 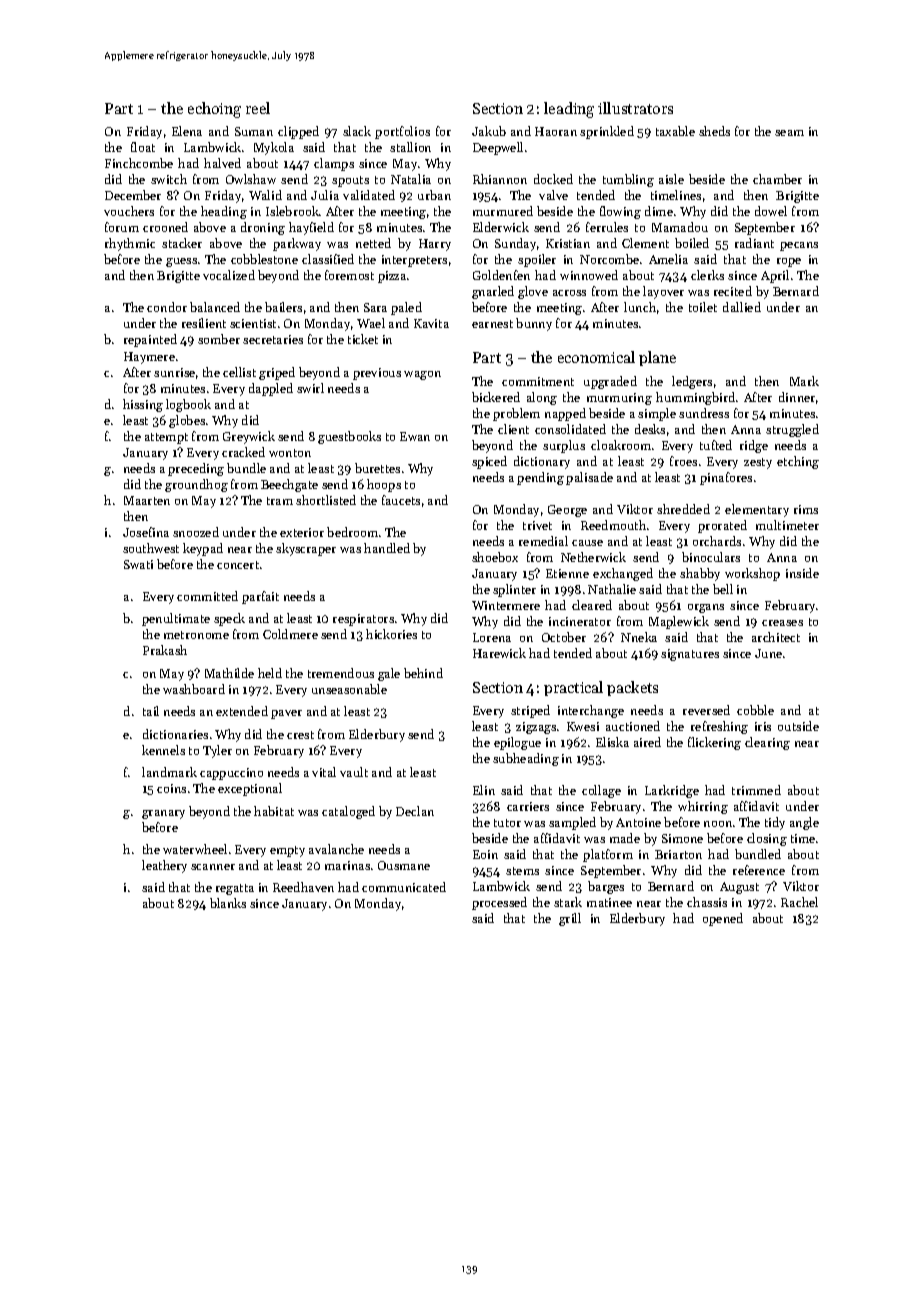 I want to click on Jakub, so click(x=489, y=131).
